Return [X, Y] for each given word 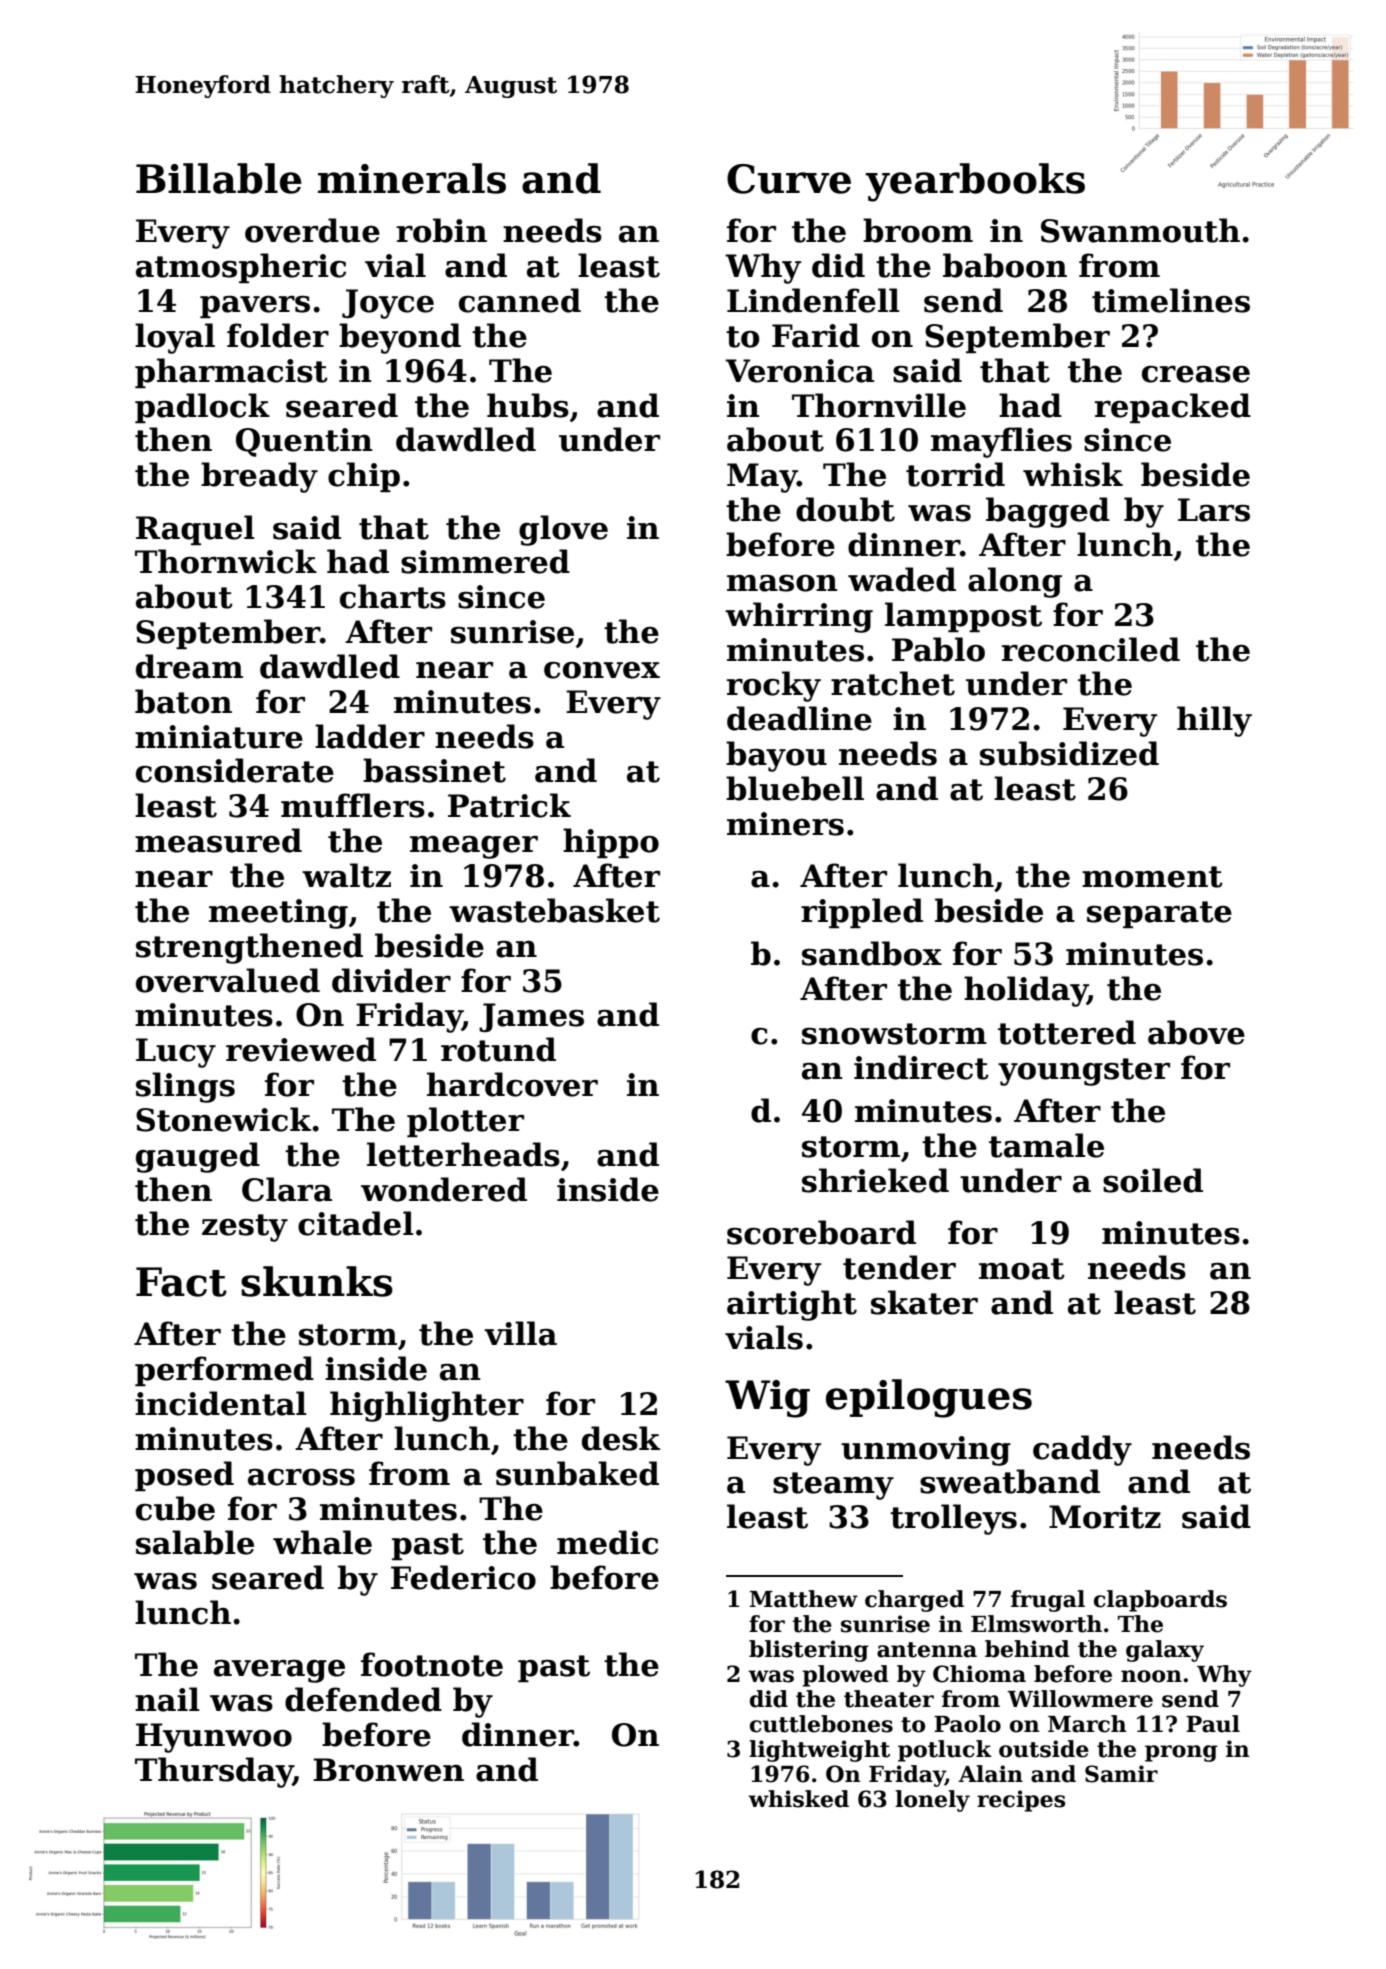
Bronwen [388, 1770]
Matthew [804, 1599]
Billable [219, 178]
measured [218, 840]
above [1196, 1032]
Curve [789, 179]
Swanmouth [1140, 230]
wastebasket [554, 910]
